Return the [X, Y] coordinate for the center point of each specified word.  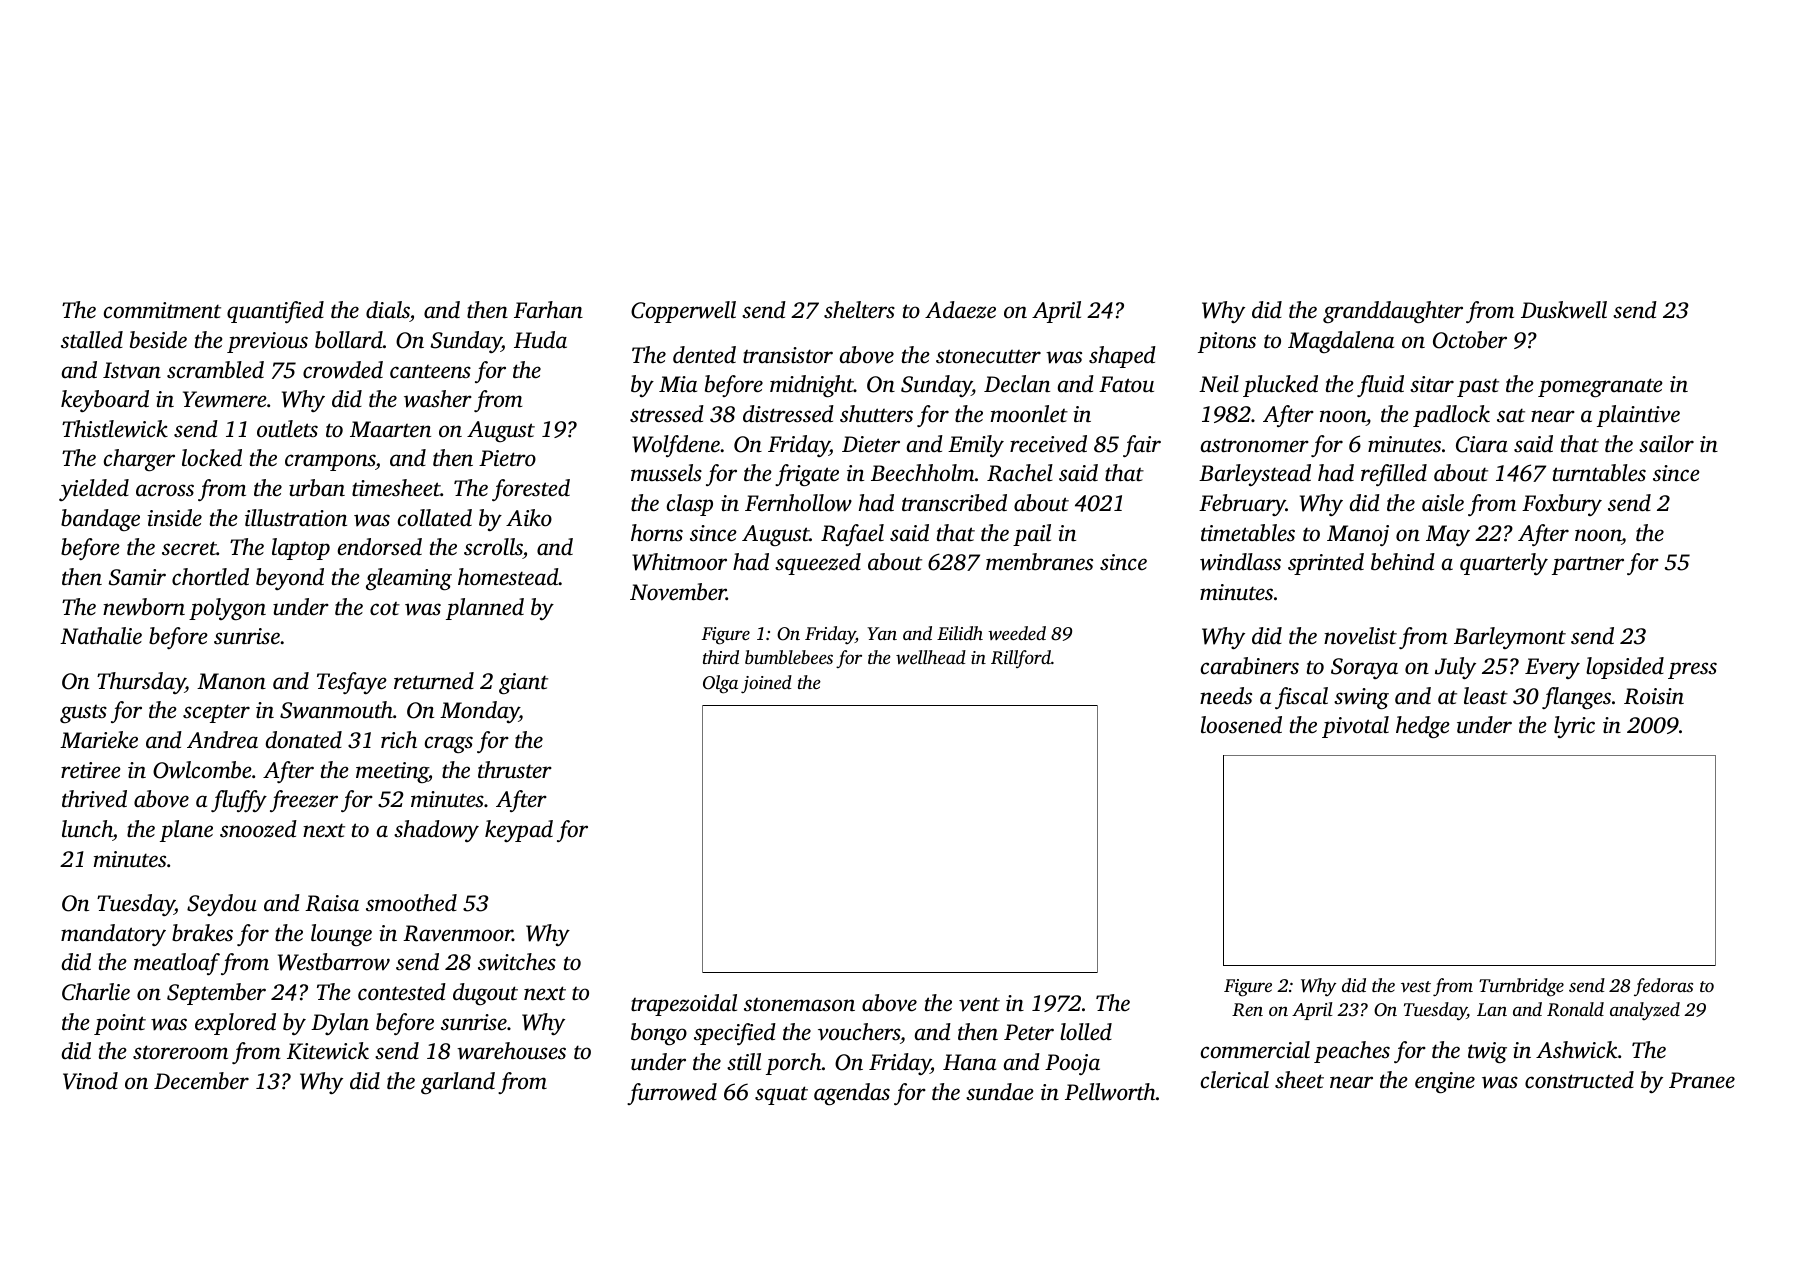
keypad [519, 831]
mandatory [113, 935]
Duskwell [1564, 310]
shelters [859, 310]
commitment [162, 310]
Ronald [1575, 1009]
